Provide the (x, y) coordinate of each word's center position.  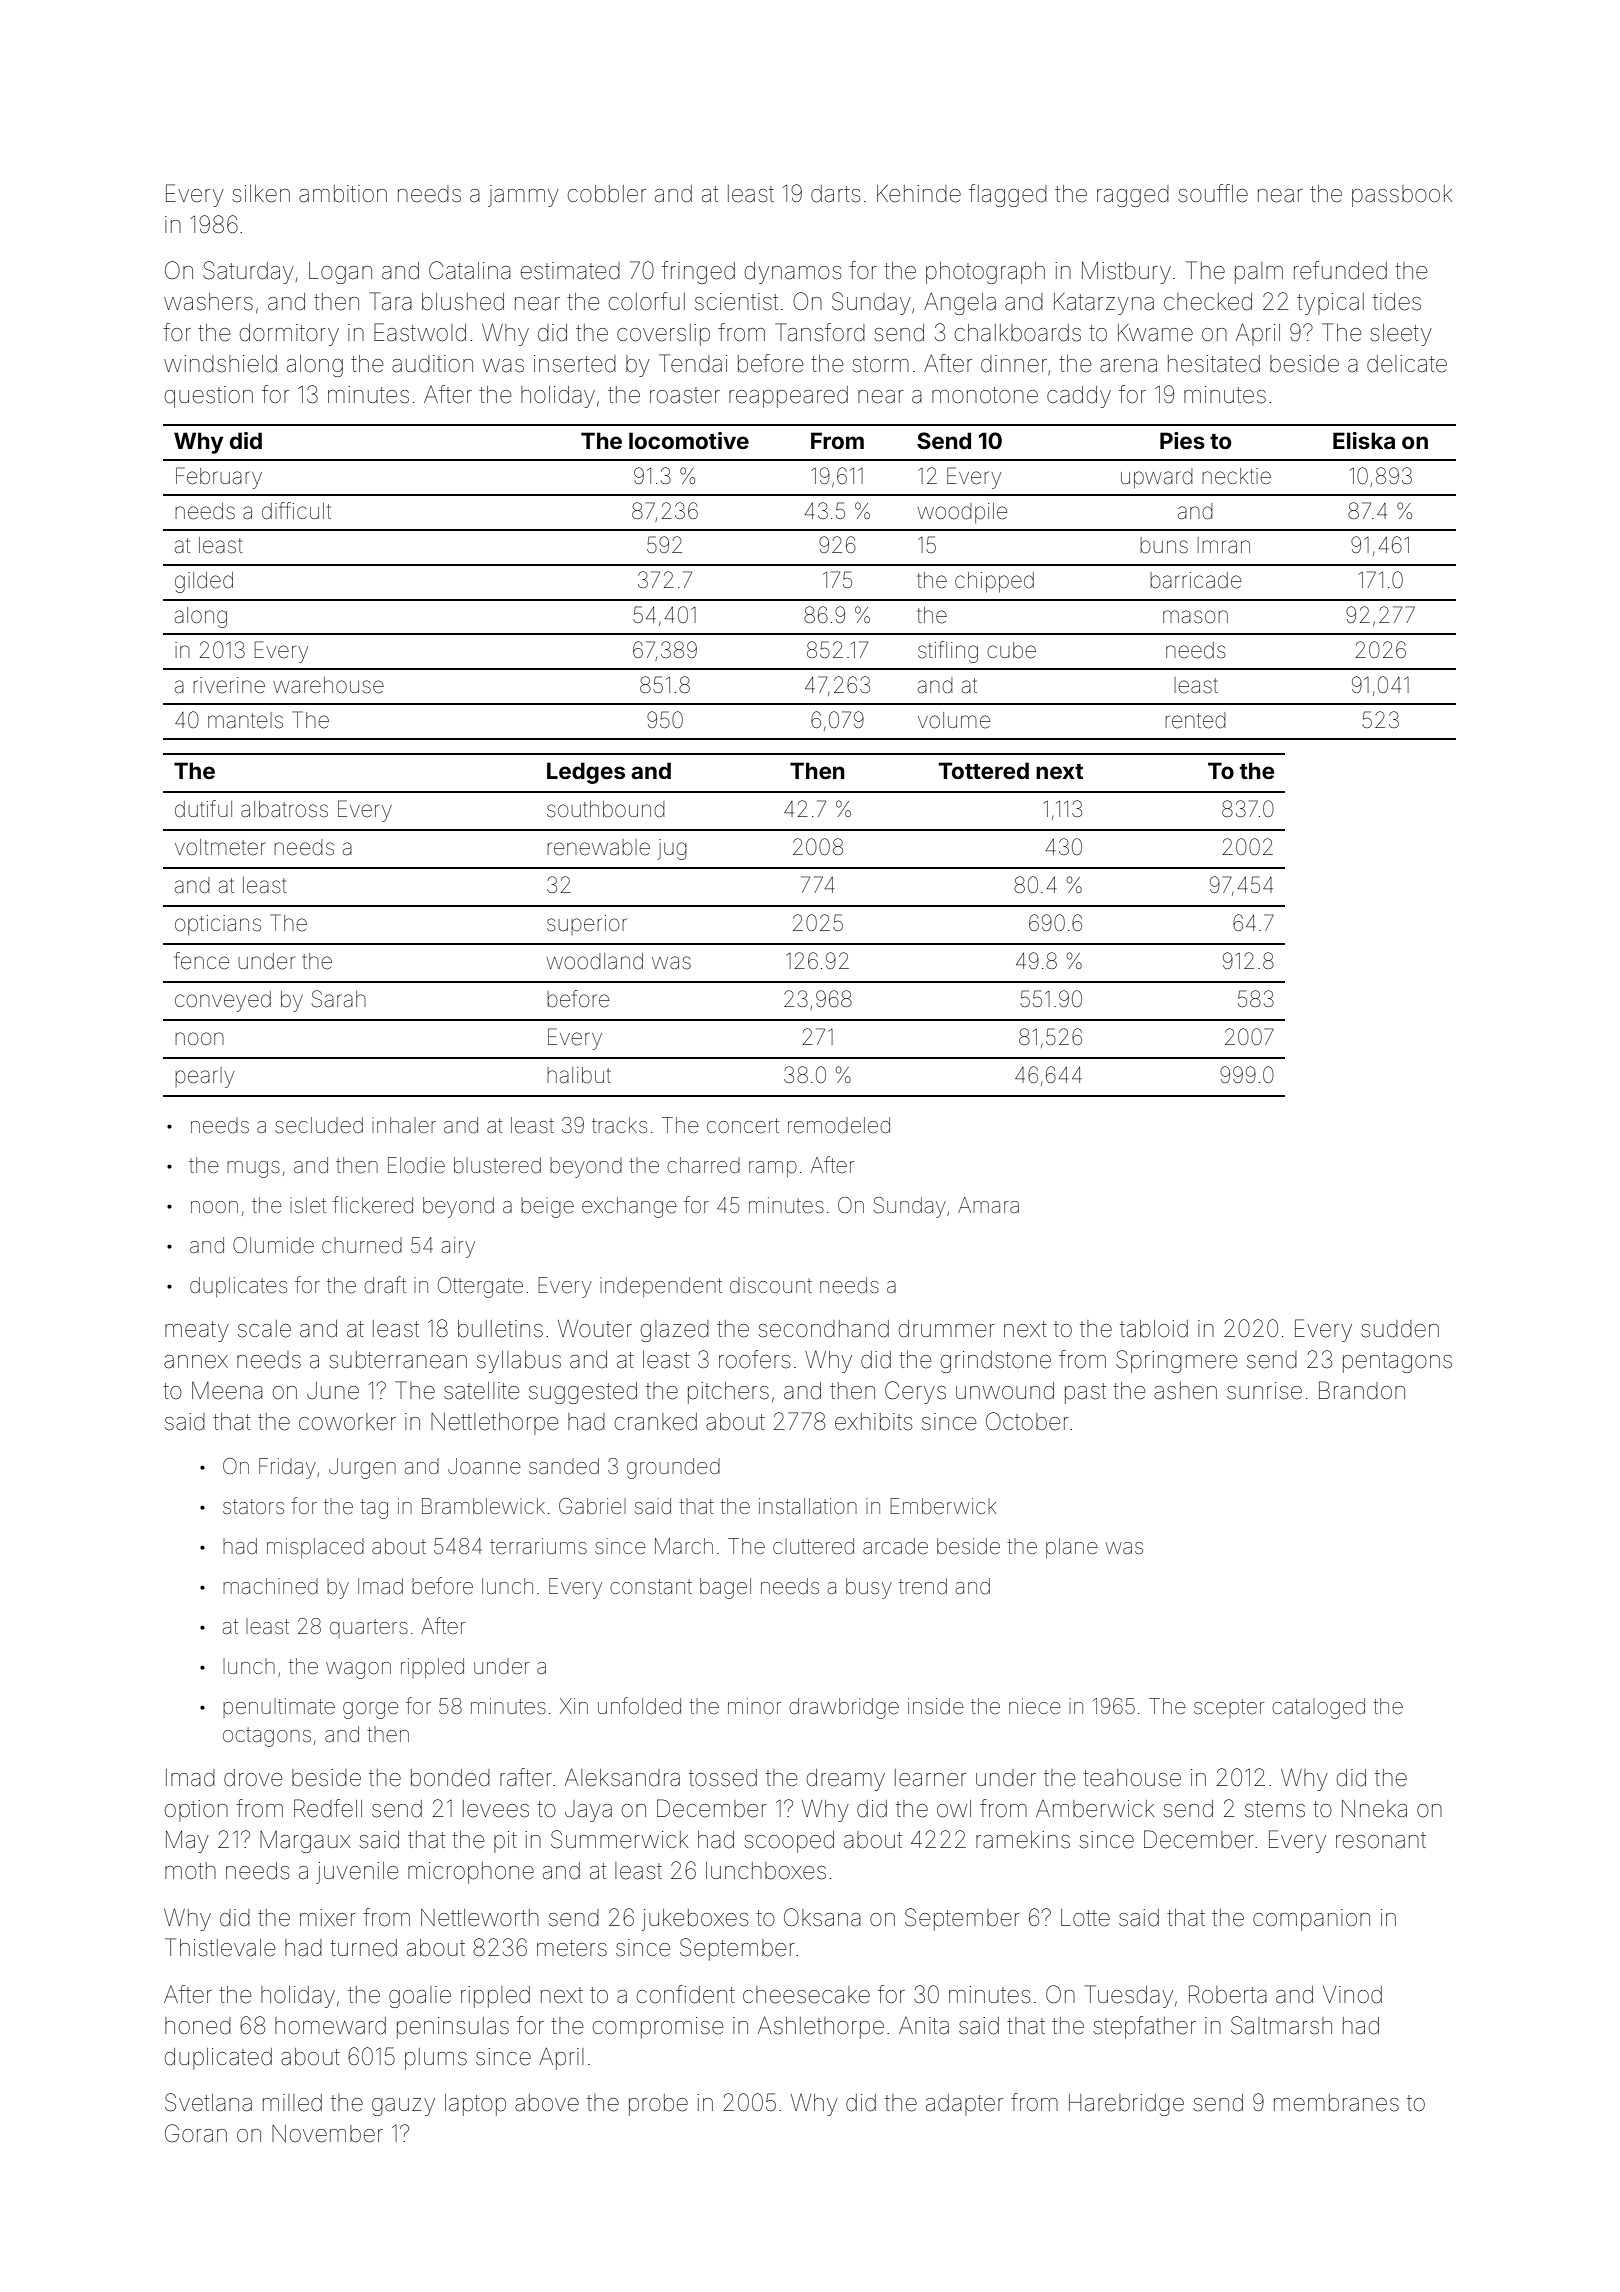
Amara (988, 1205)
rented (1195, 720)
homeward (330, 2026)
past (1085, 1393)
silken (261, 194)
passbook (1402, 196)
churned (362, 1245)
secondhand (823, 1329)
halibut (579, 1075)
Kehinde (919, 194)
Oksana (822, 1917)
